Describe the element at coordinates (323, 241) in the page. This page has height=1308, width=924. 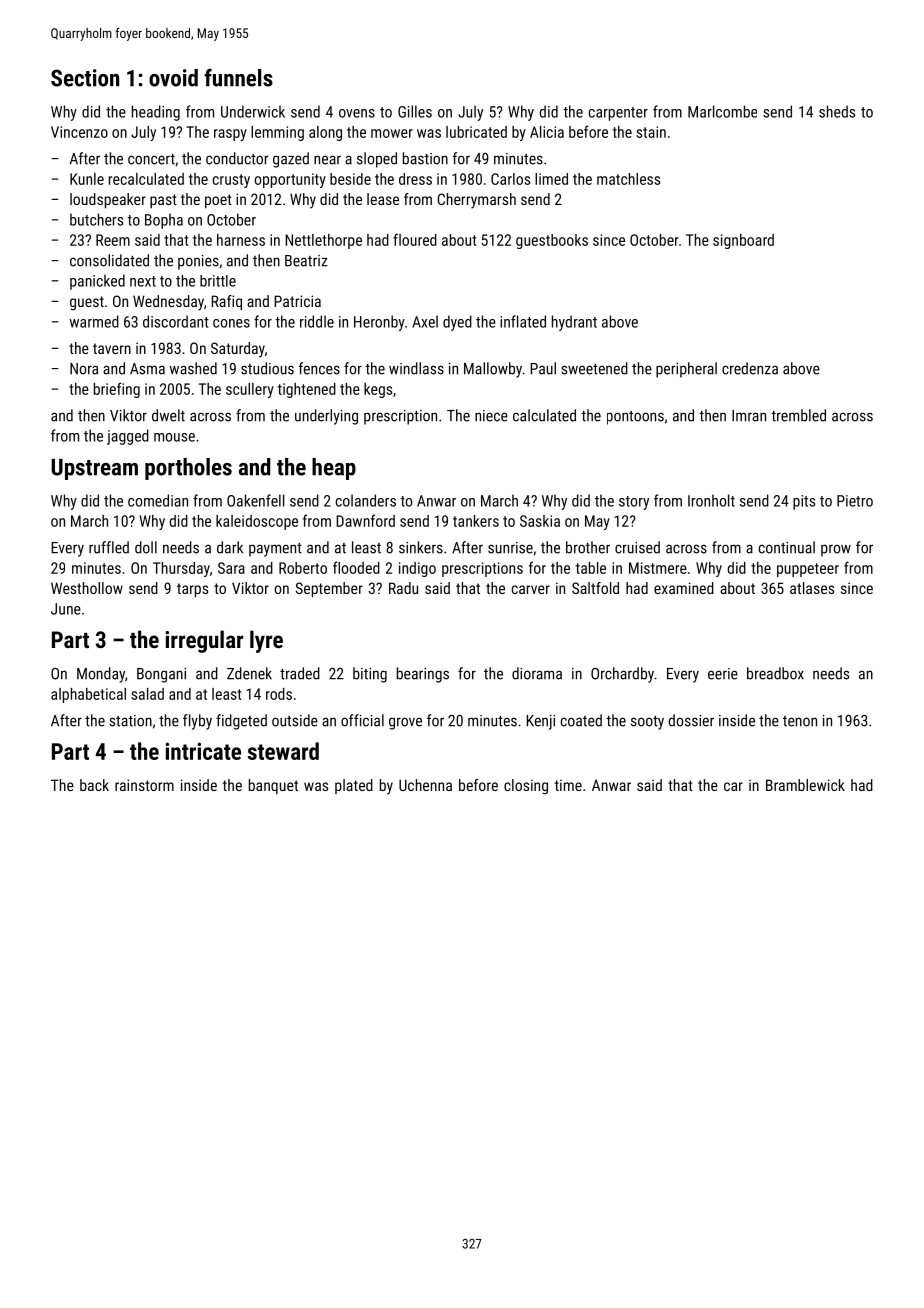
I see `Nettlethorpe` at that location.
